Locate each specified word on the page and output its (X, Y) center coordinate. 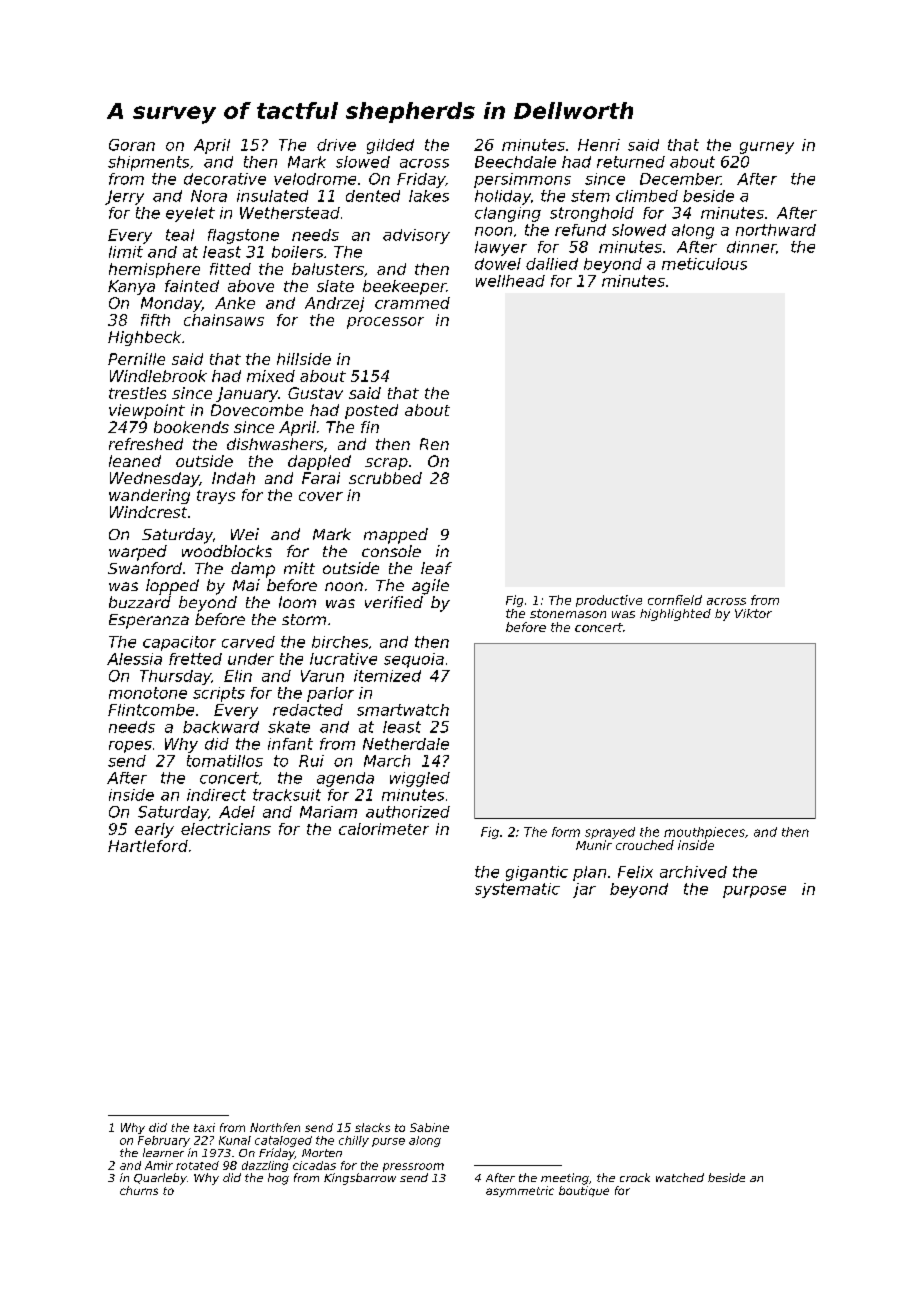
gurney (767, 148)
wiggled (420, 779)
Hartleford (148, 846)
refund (580, 230)
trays (216, 497)
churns (139, 1190)
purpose (754, 892)
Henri (599, 145)
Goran (132, 145)
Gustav (315, 393)
